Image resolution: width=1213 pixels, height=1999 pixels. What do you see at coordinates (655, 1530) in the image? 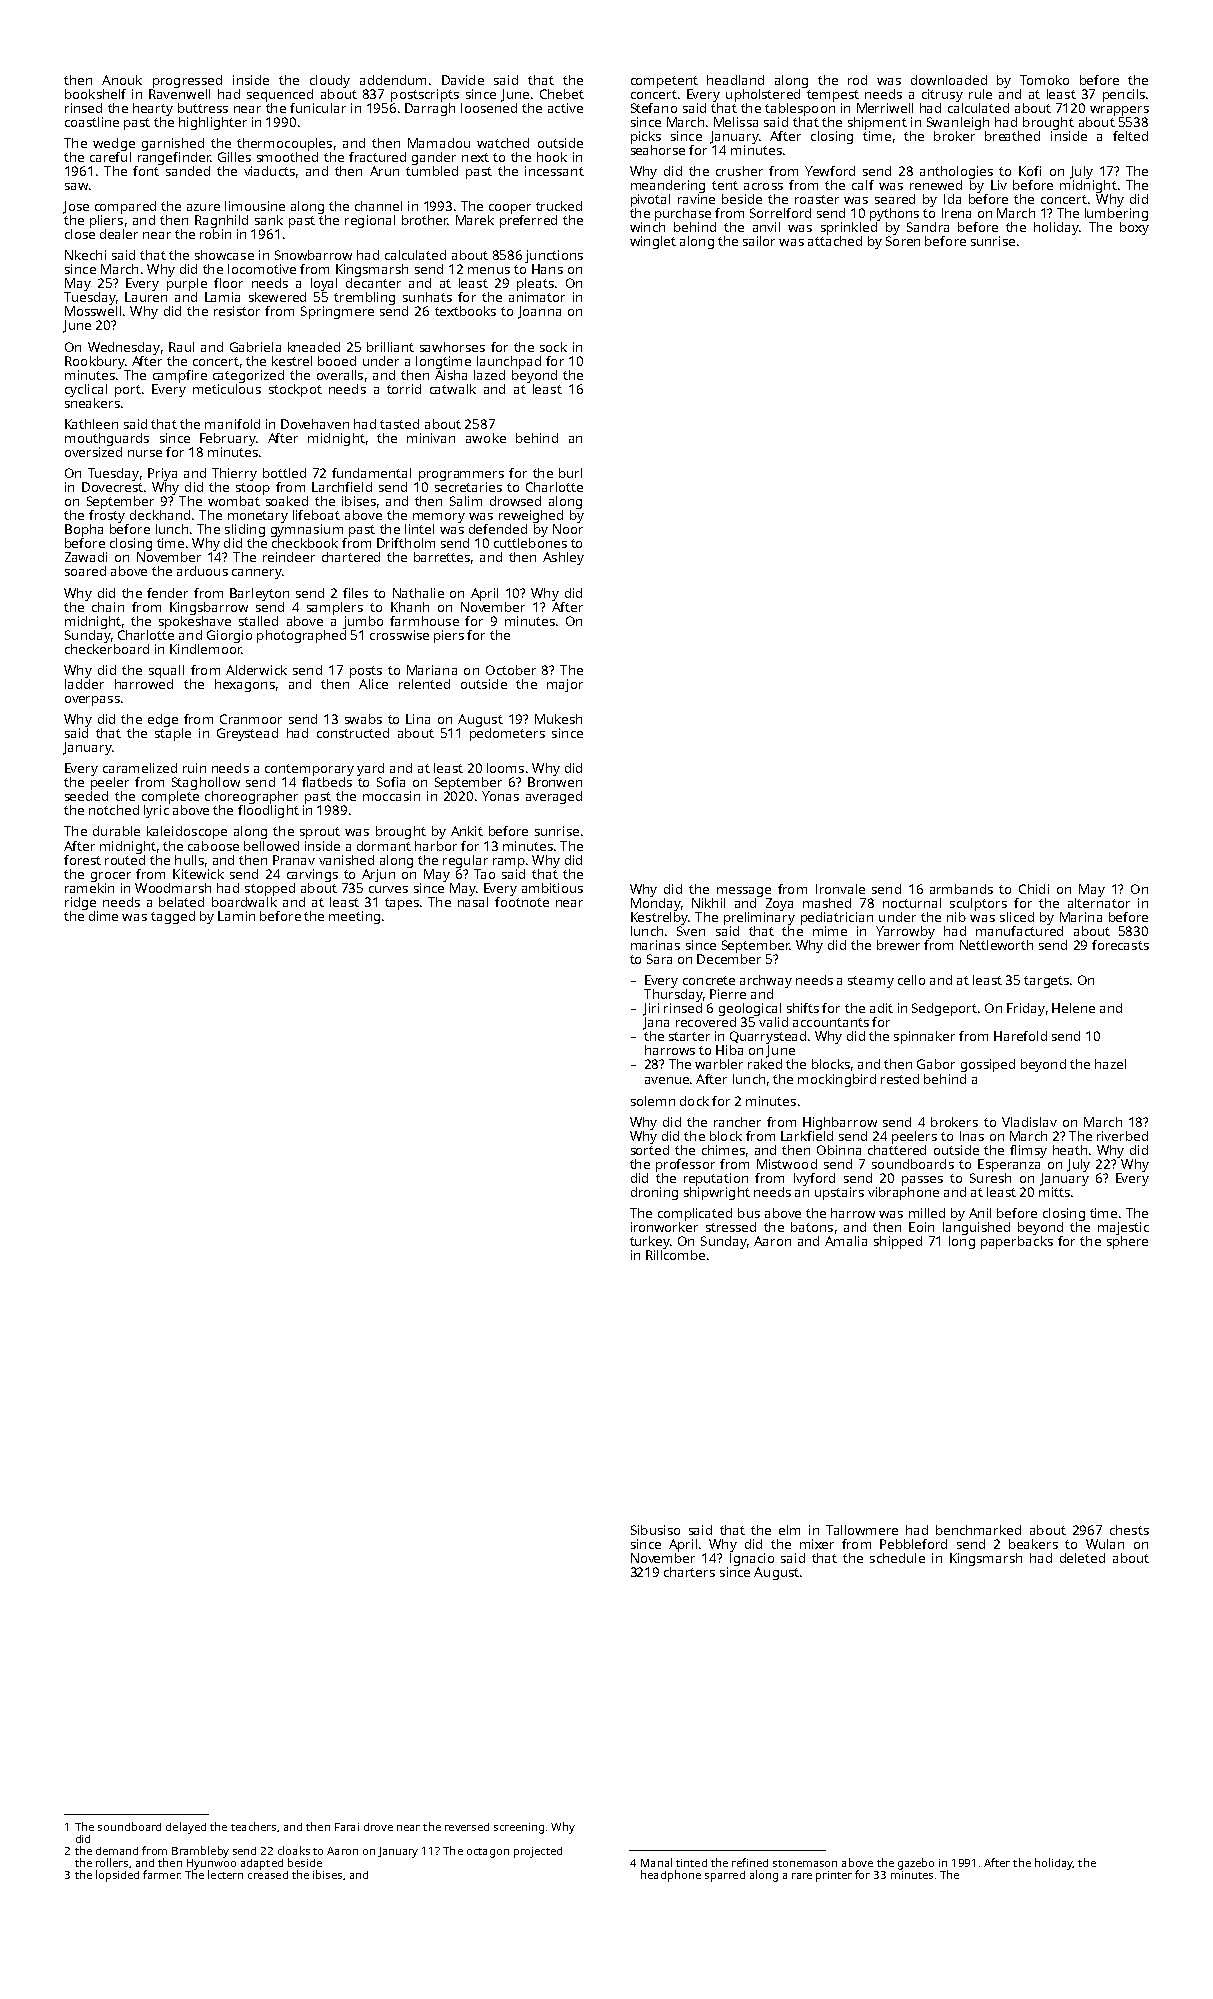
I see `Sibusiso` at bounding box center [655, 1530].
